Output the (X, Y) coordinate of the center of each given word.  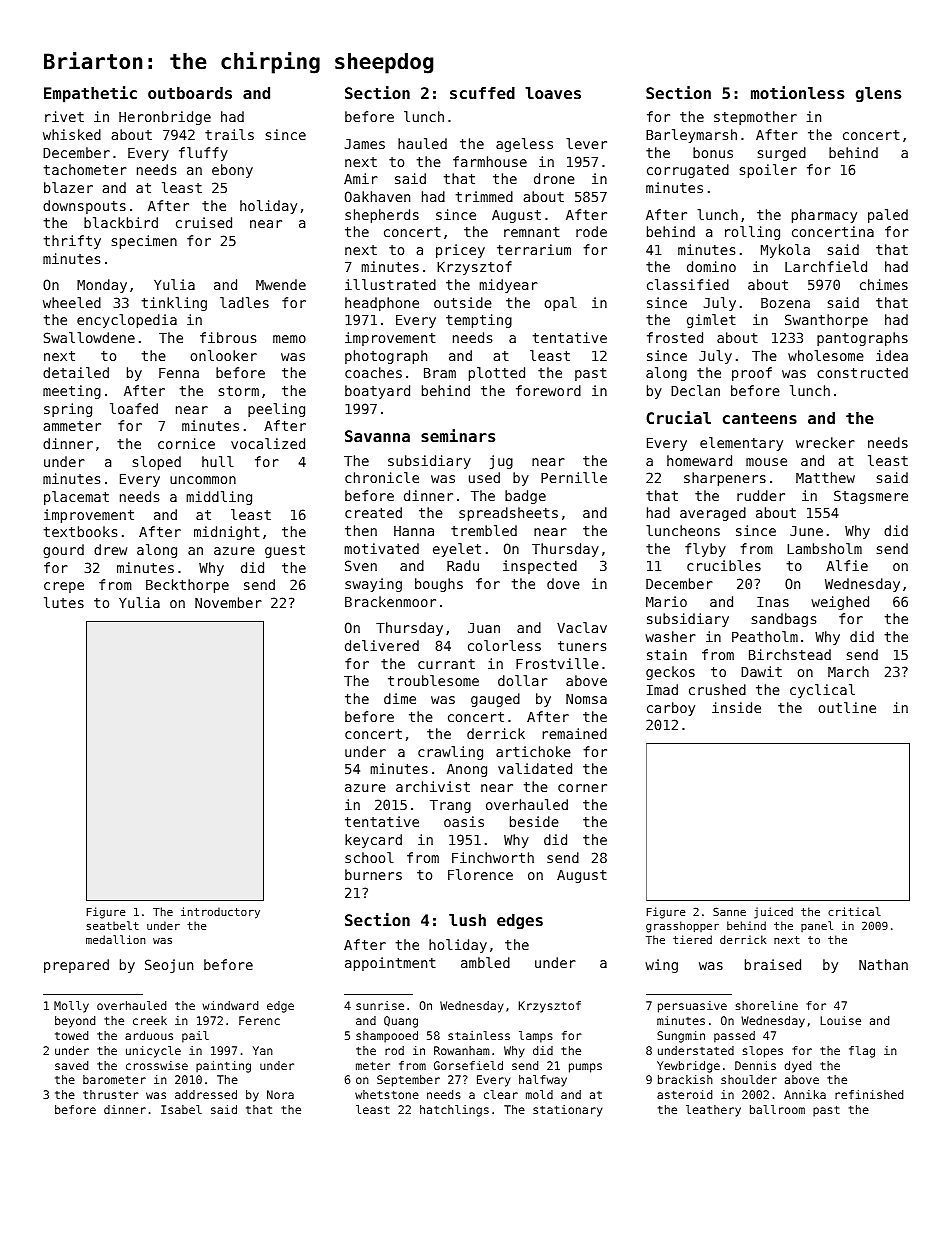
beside (534, 821)
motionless (797, 92)
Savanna (377, 436)
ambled (485, 962)
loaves (553, 93)
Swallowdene (89, 337)
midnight (227, 533)
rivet (64, 116)
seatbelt (112, 925)
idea (892, 355)
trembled (484, 530)
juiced (773, 913)
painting (223, 1067)
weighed (840, 603)
